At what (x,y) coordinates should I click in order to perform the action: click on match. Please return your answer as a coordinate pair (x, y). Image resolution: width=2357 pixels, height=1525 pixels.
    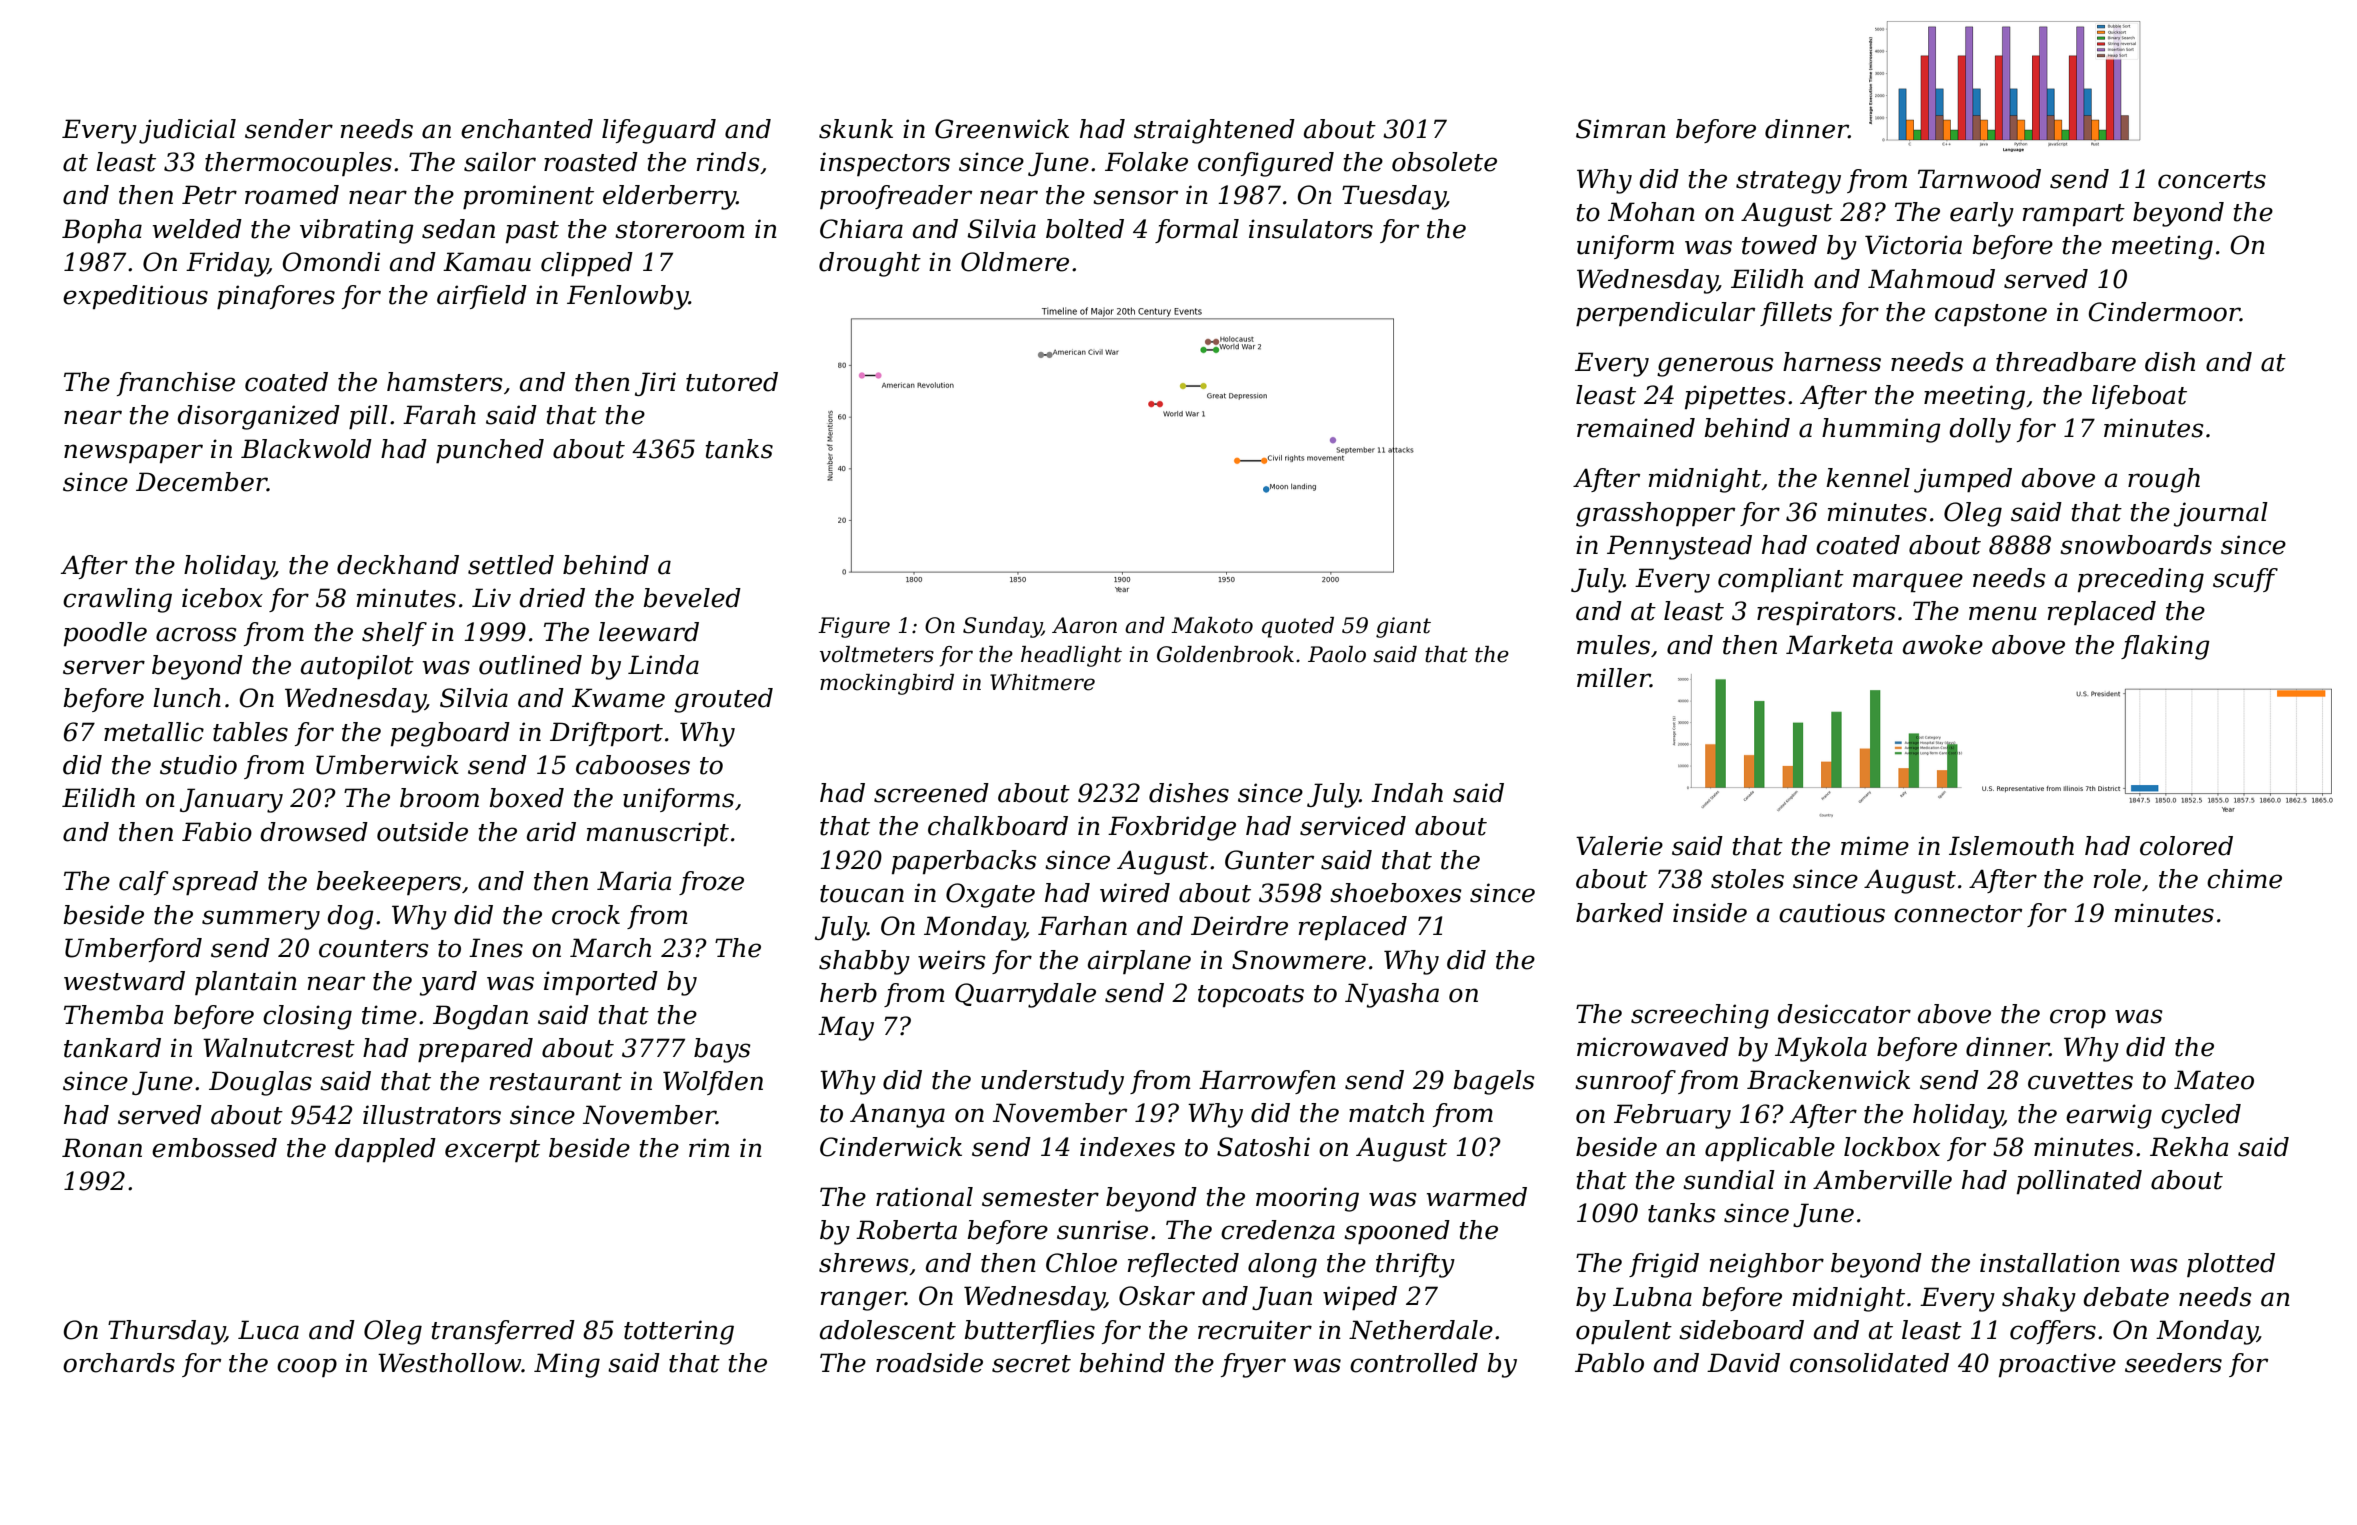
    Looking at the image, I should click on (1386, 1113).
